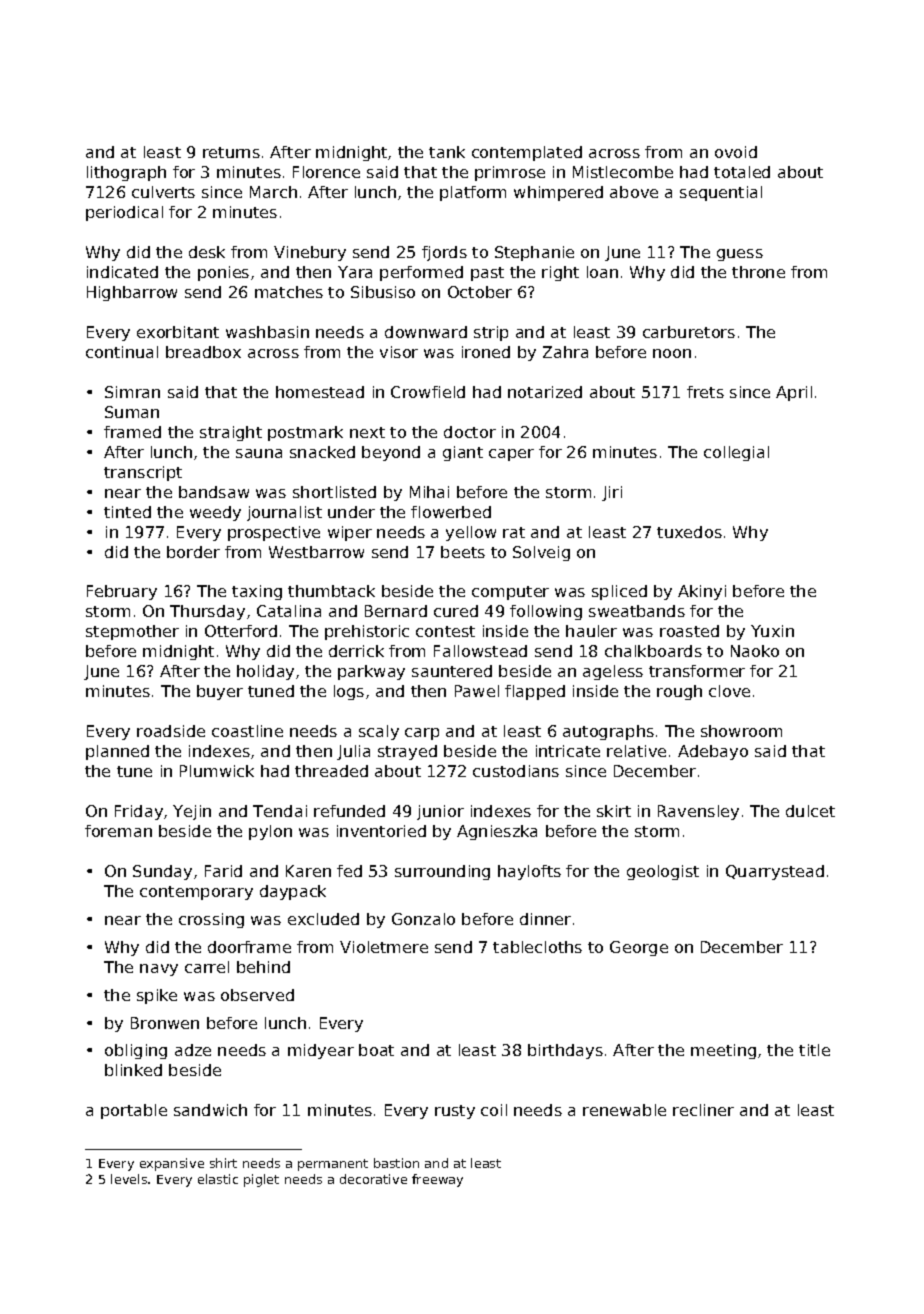 The height and width of the screenshot is (1314, 924). I want to click on ovoid, so click(736, 152).
